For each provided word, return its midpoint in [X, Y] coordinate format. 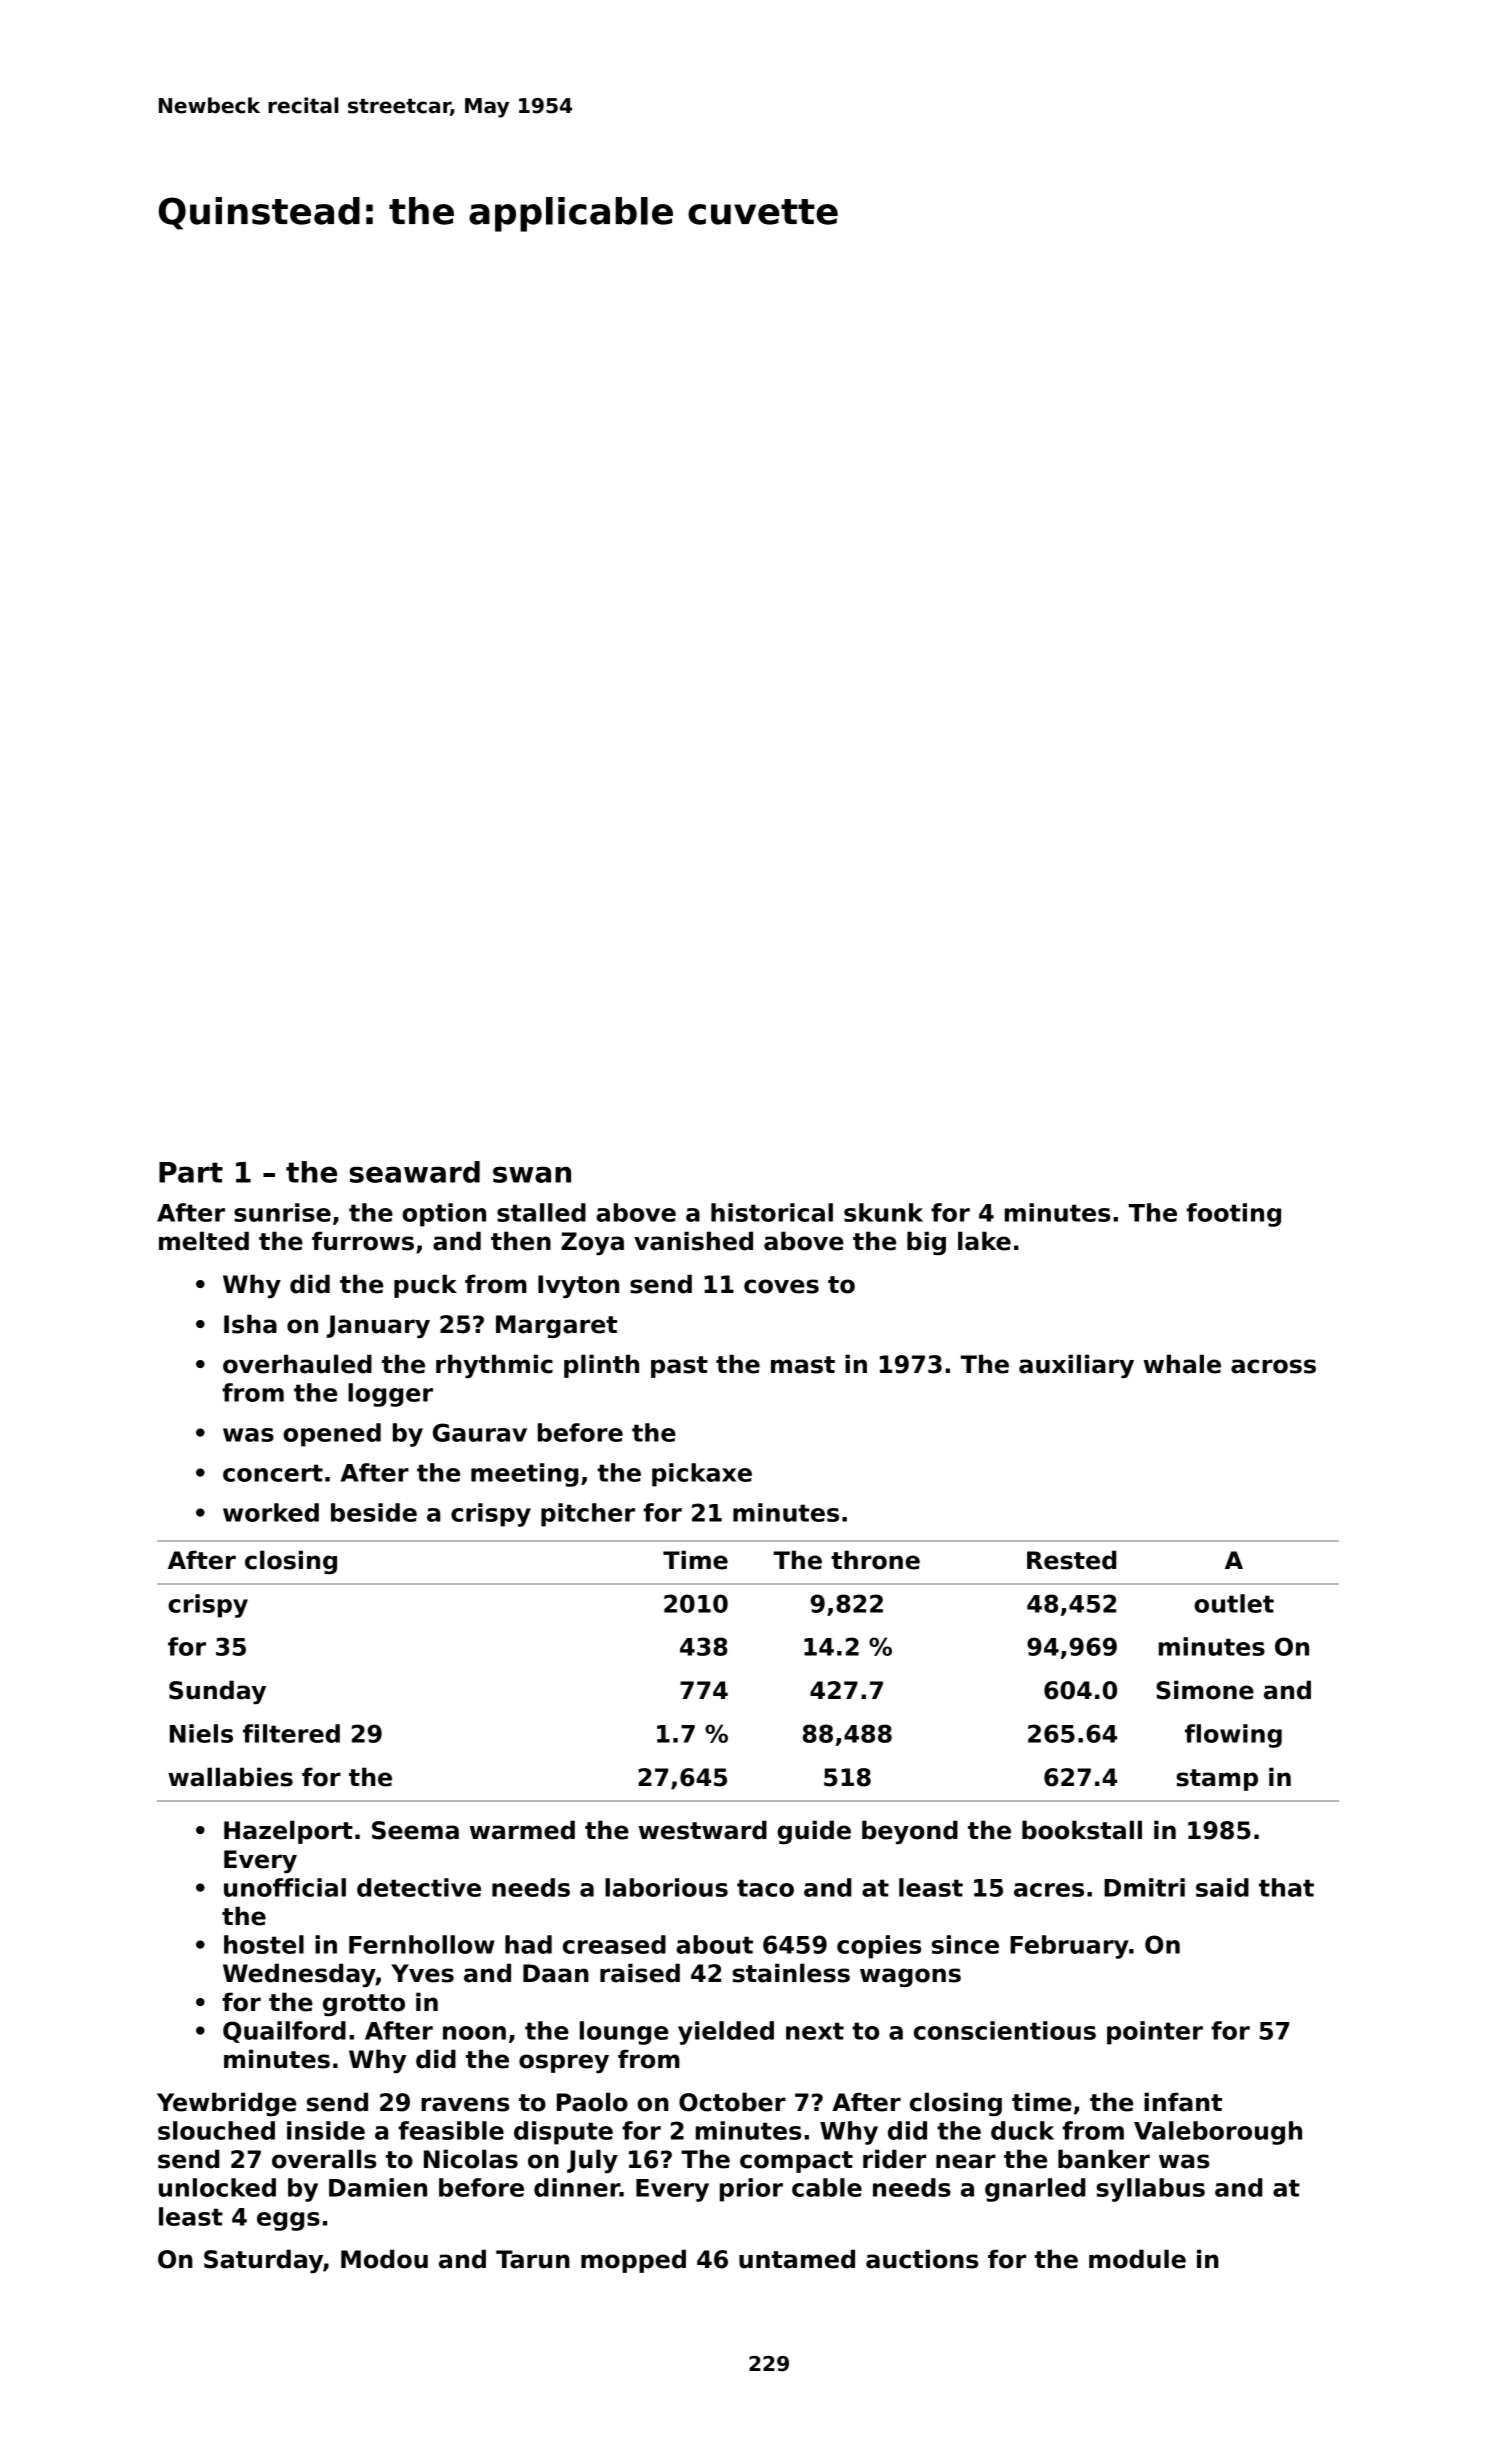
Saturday [263, 2261]
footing [1234, 1215]
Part [191, 1172]
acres [1049, 1890]
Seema [415, 1830]
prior [751, 2190]
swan [532, 1174]
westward [703, 1830]
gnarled [1035, 2190]
